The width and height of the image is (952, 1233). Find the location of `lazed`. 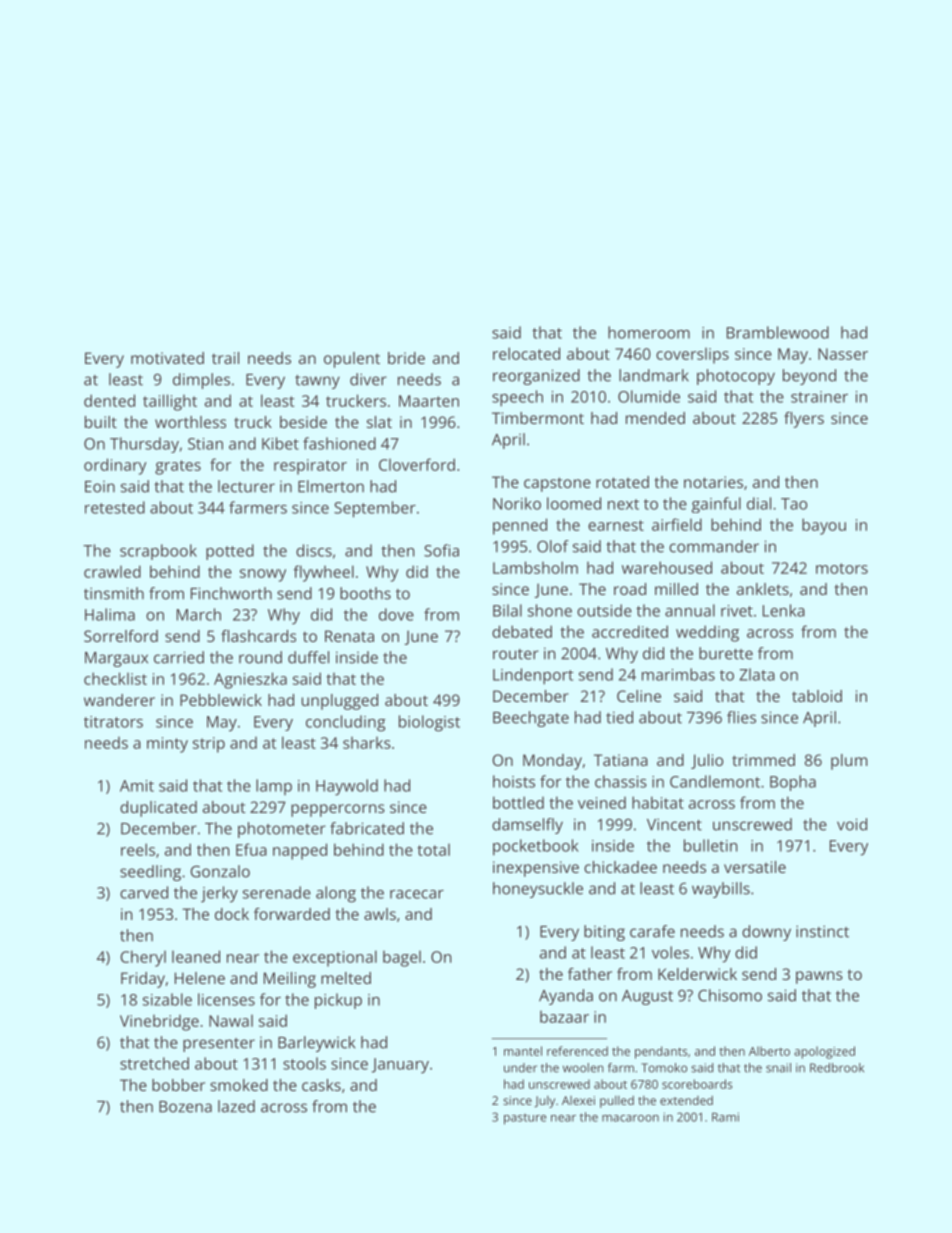

lazed is located at coordinates (236, 1106).
